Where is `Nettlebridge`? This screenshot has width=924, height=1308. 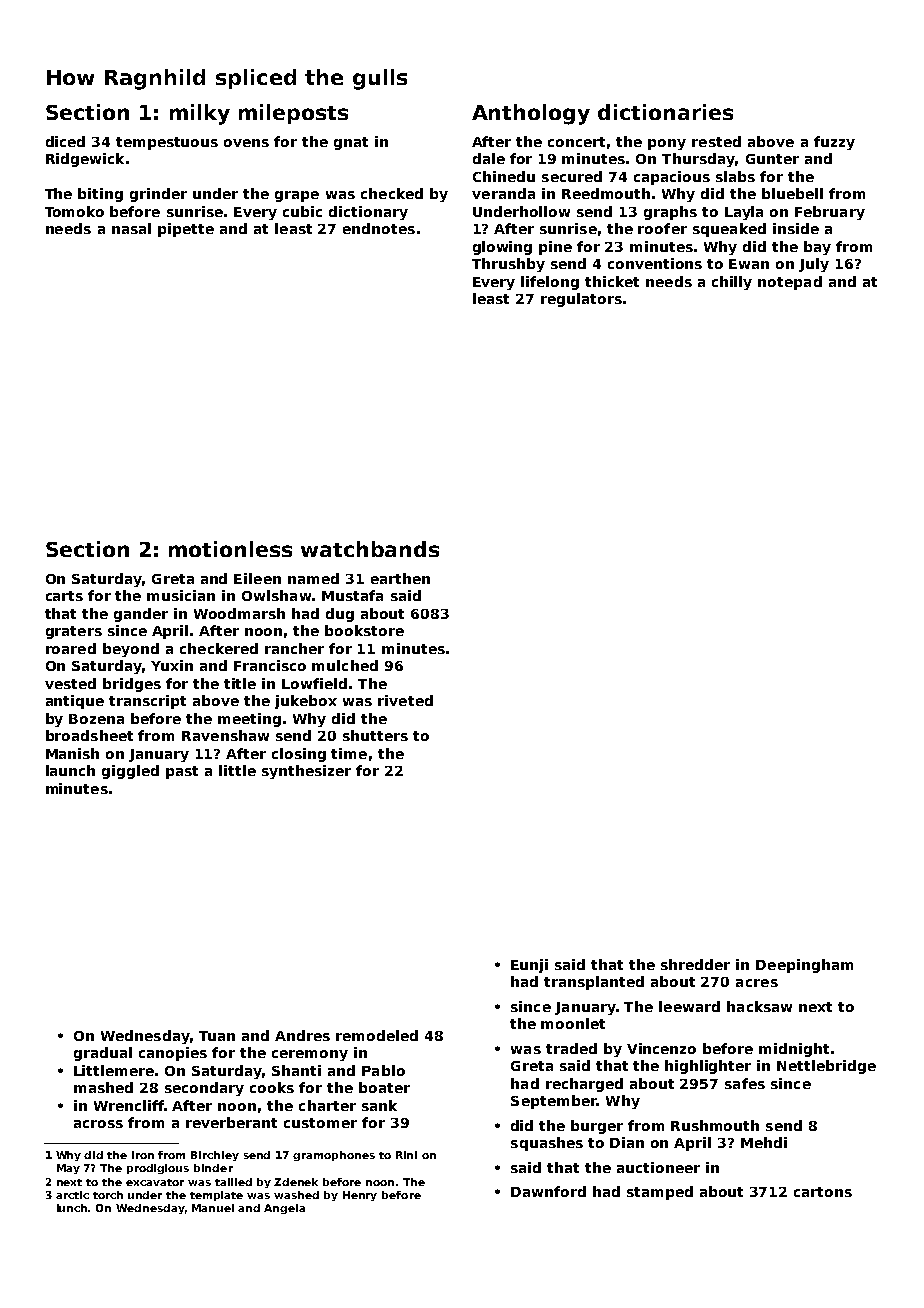
Nettlebridge is located at coordinates (826, 1067).
